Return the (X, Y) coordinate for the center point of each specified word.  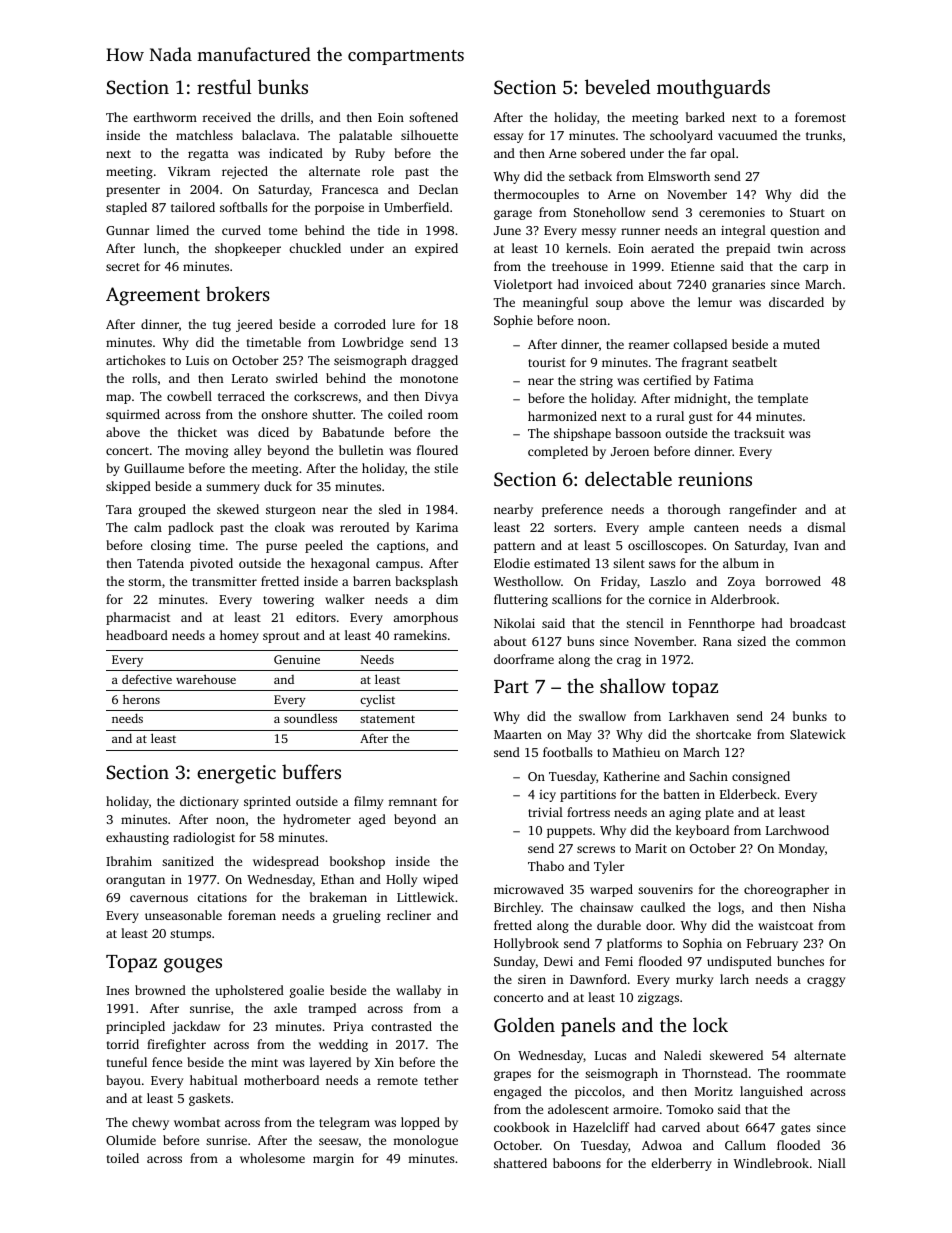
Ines (117, 990)
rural (670, 416)
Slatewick (818, 734)
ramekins (420, 635)
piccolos (598, 1092)
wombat (197, 1122)
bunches (800, 961)
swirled (297, 378)
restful (224, 86)
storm (144, 582)
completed (558, 452)
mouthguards (713, 89)
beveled (617, 86)
